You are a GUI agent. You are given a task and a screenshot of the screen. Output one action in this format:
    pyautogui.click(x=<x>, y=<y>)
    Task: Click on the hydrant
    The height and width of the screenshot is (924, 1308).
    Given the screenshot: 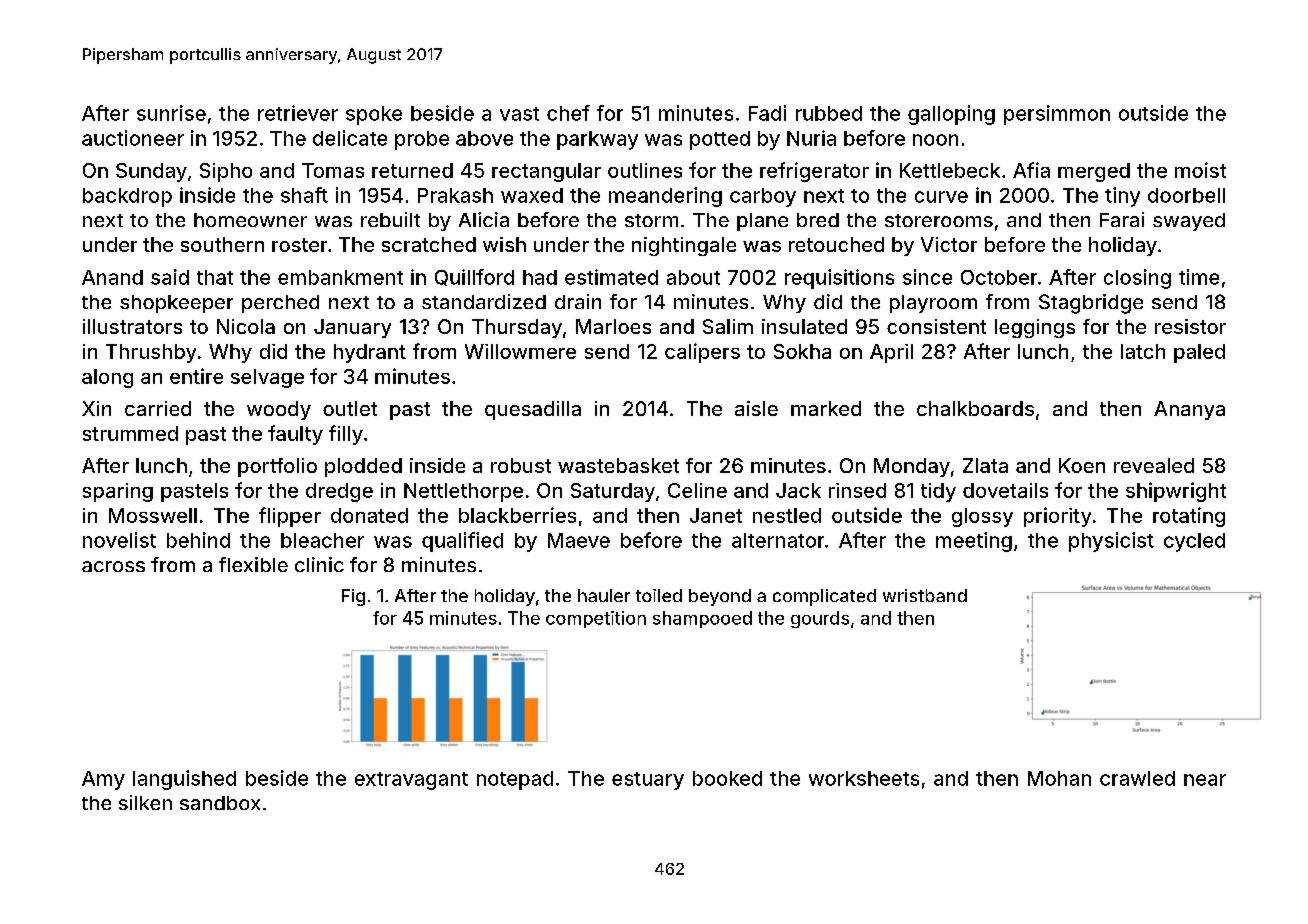 What is the action you would take?
    pyautogui.click(x=370, y=353)
